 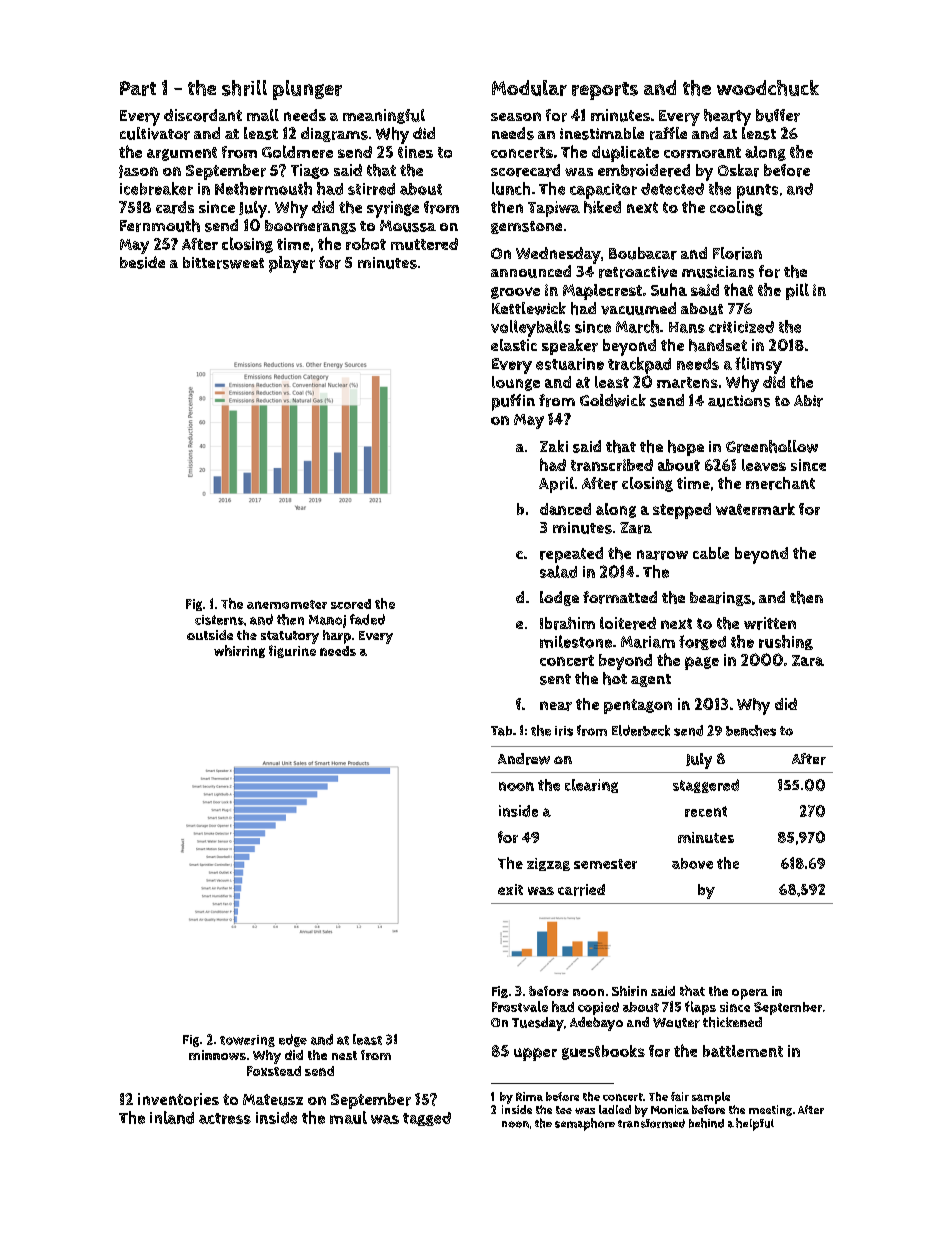 I want to click on pill, so click(x=797, y=291).
